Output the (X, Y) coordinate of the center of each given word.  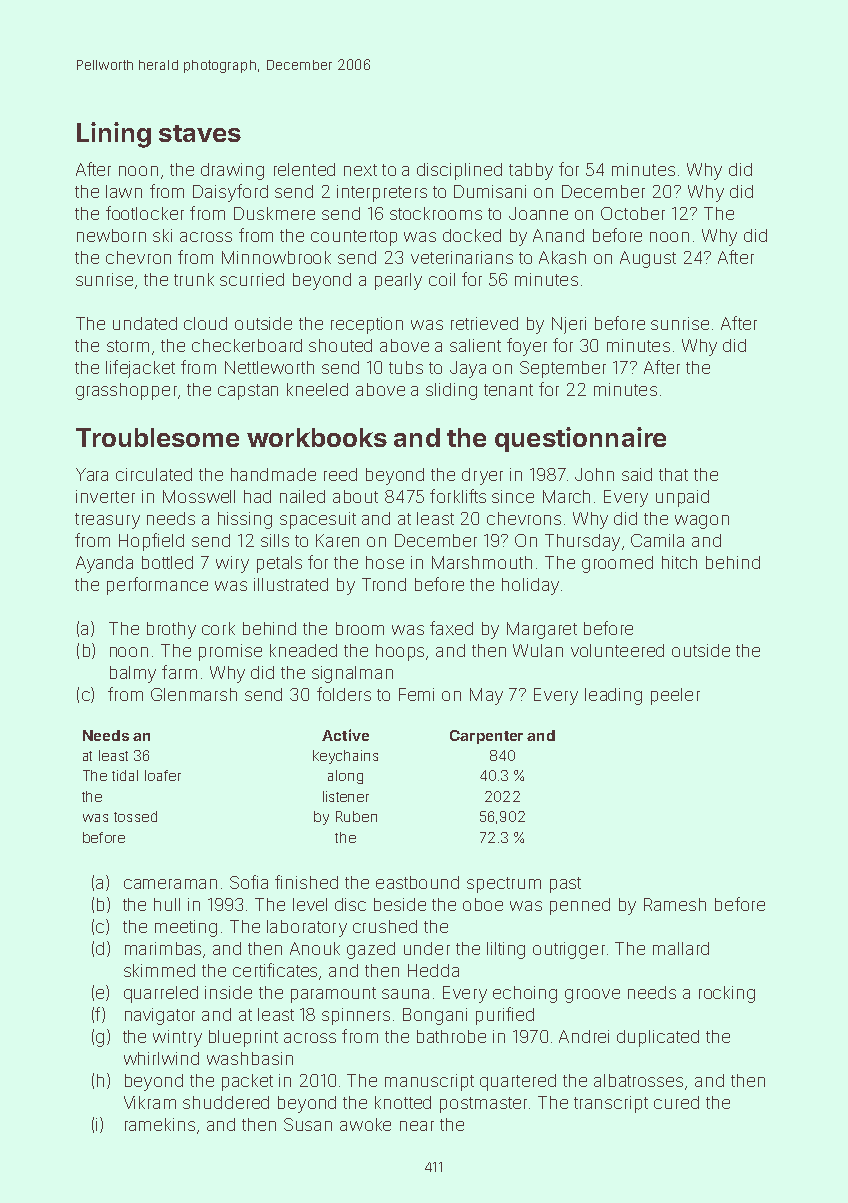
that (673, 474)
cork (218, 628)
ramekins (160, 1124)
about (355, 496)
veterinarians (462, 257)
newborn (111, 235)
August (648, 259)
